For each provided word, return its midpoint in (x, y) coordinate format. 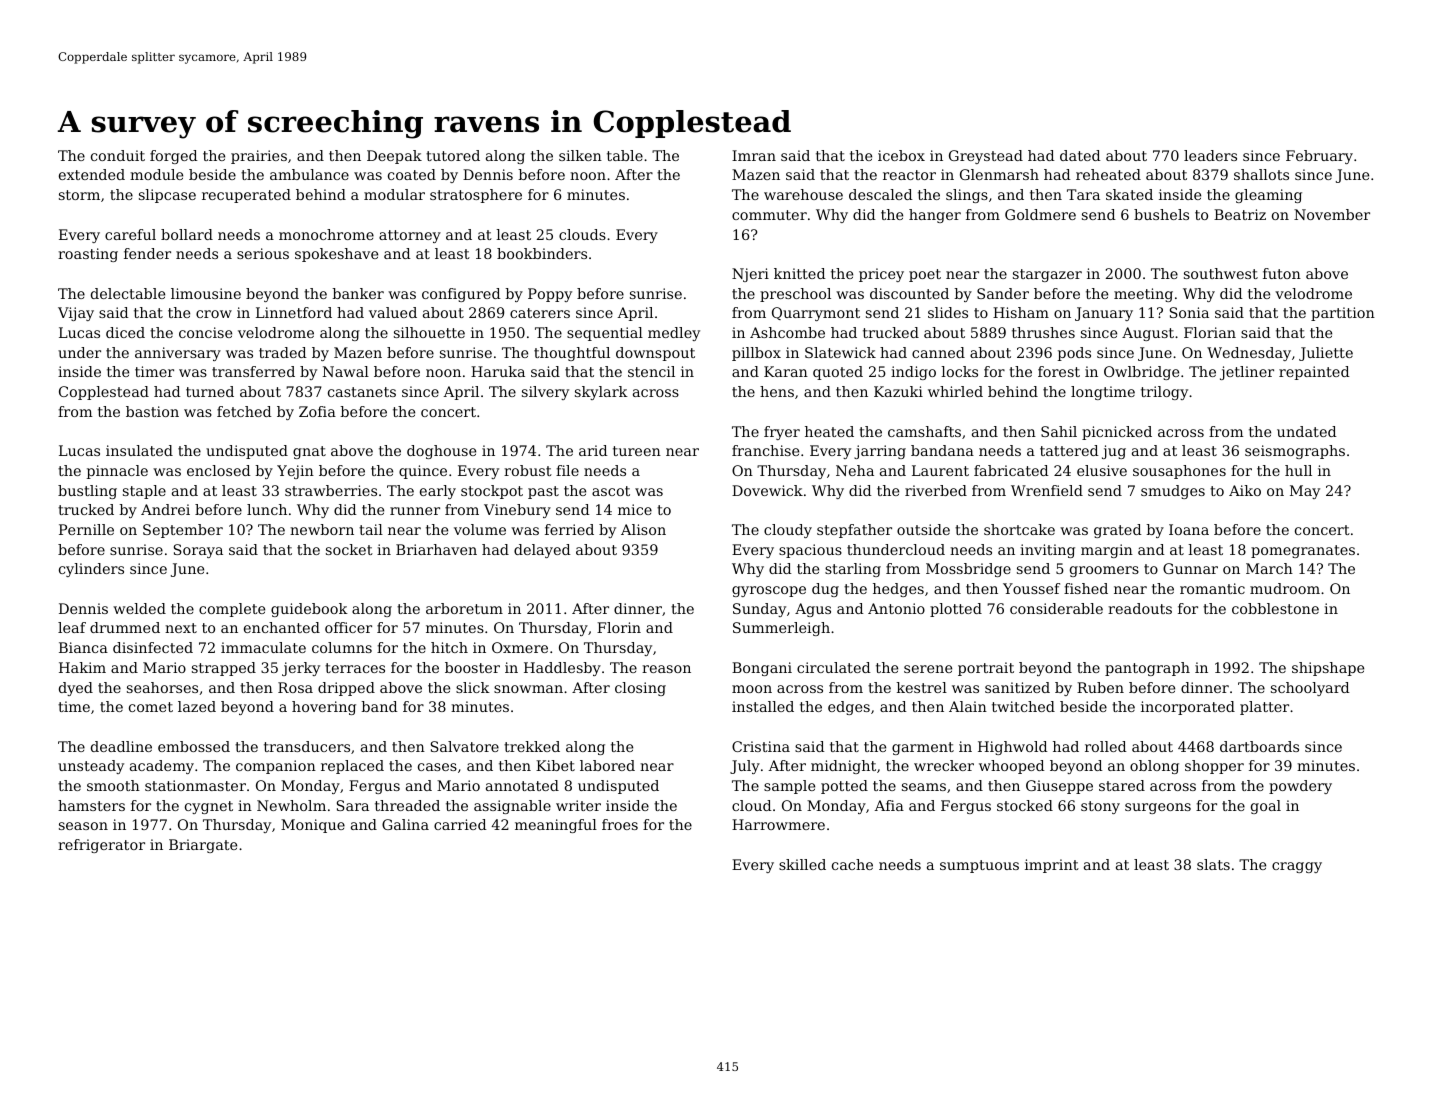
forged (174, 157)
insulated (139, 450)
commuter (769, 215)
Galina (405, 824)
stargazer (1047, 275)
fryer (782, 433)
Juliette (1326, 354)
